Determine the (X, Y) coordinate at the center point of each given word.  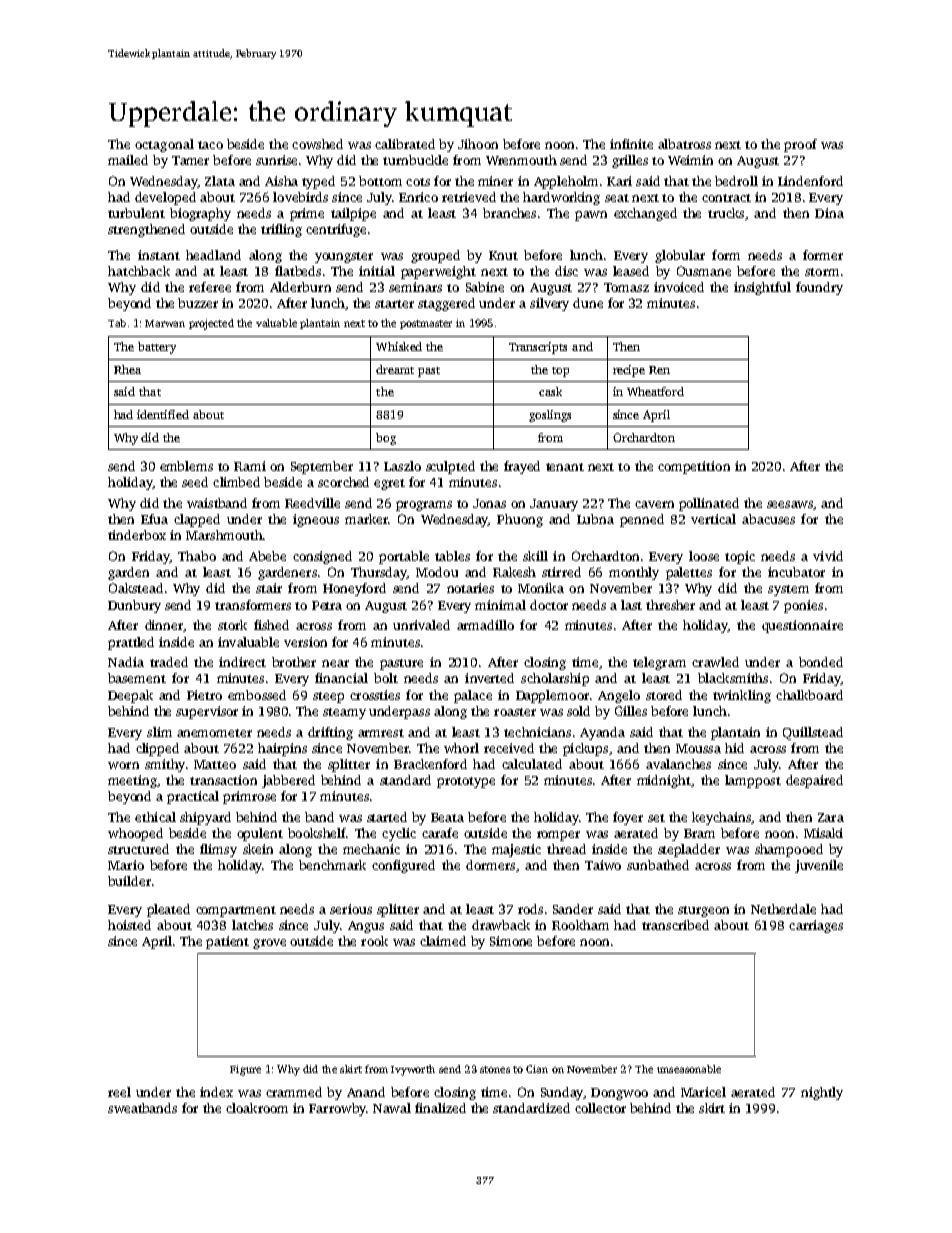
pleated (168, 910)
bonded (821, 662)
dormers (490, 865)
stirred (561, 572)
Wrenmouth (521, 160)
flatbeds (298, 271)
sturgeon (703, 911)
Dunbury (134, 606)
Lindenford (810, 181)
